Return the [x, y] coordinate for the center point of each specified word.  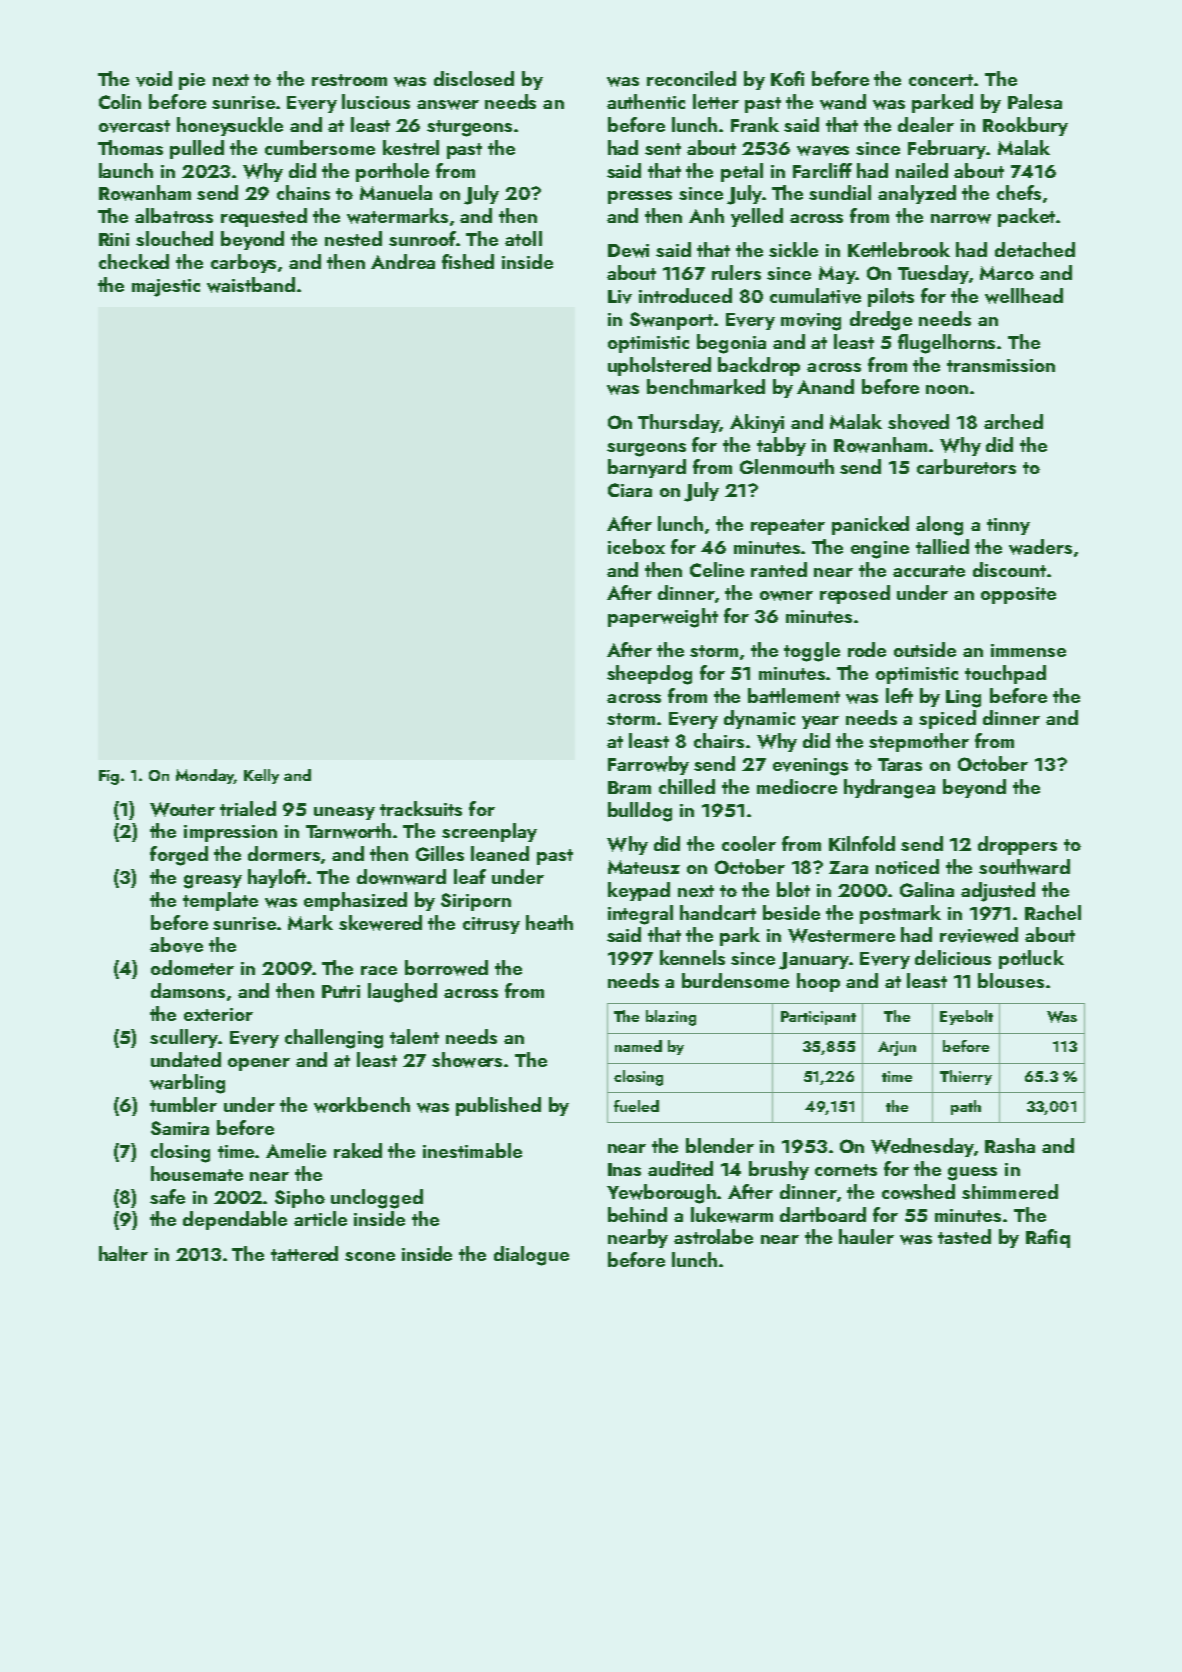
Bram [629, 787]
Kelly [261, 776]
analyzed [917, 194]
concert [941, 80]
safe [167, 1196]
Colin [120, 101]
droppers [1017, 845]
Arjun [897, 1048]
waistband [251, 285]
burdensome [735, 980]
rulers [736, 272]
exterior [218, 1014]
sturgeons [469, 128]
